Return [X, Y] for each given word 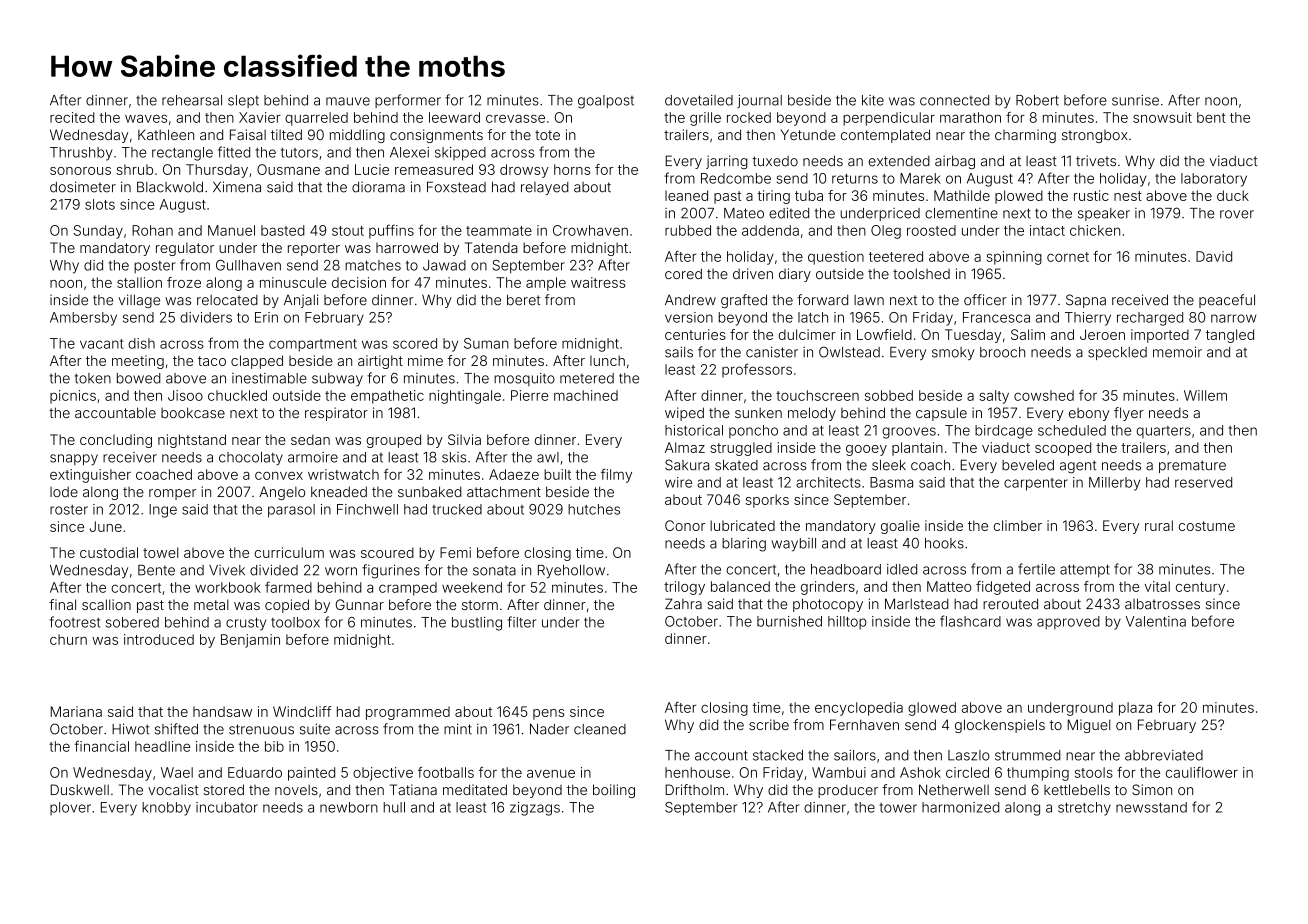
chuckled [237, 395]
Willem [1205, 395]
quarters [1163, 432]
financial [101, 746]
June [106, 526]
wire [678, 482]
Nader [549, 729]
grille [705, 119]
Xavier [260, 117]
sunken [758, 412]
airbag [955, 162]
